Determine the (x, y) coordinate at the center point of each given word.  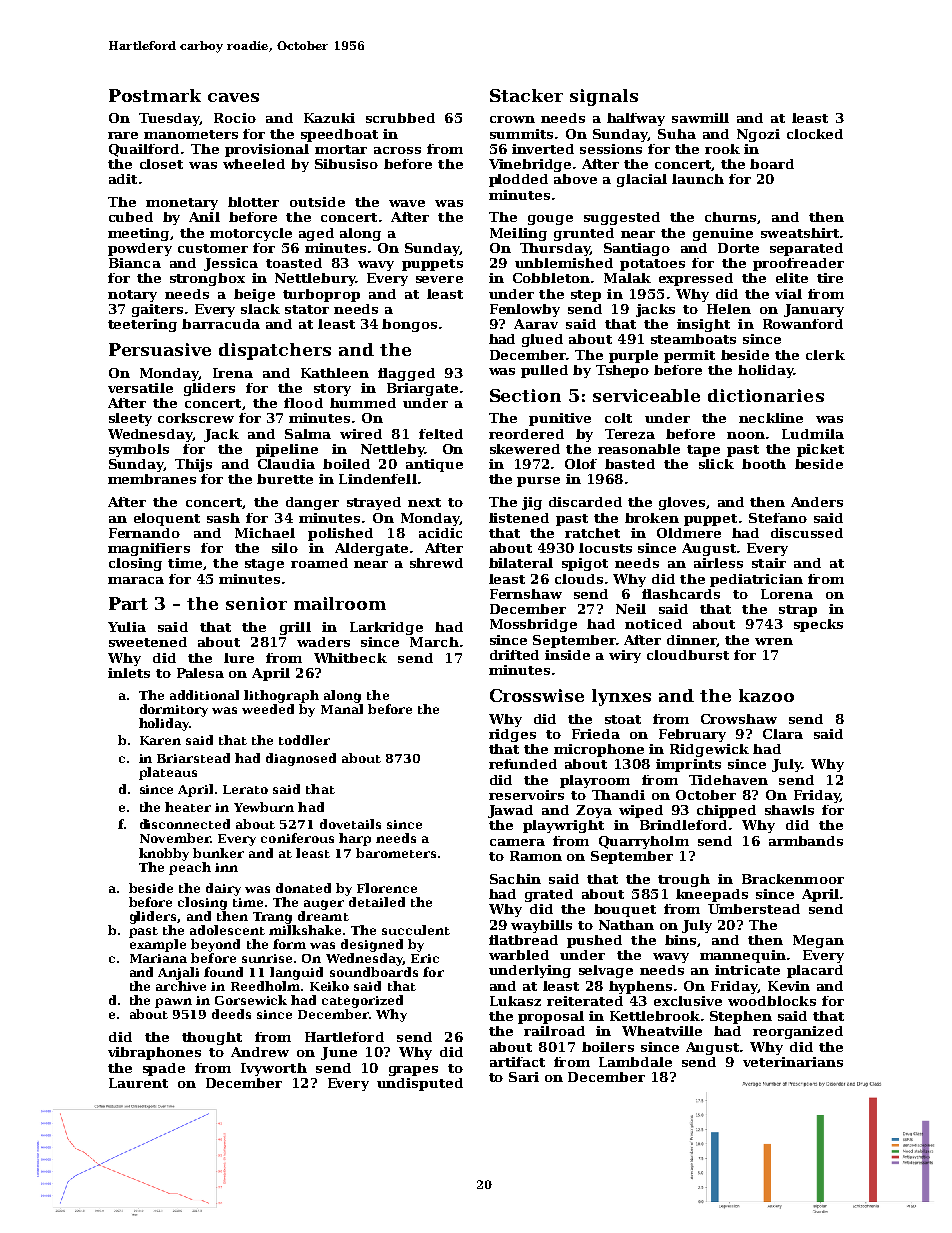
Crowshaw (739, 719)
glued (542, 340)
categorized (362, 1001)
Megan (818, 941)
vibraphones (154, 1053)
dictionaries (766, 395)
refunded (523, 764)
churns (730, 217)
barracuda (221, 324)
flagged (406, 374)
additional (204, 695)
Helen (729, 309)
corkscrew (196, 418)
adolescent (227, 930)
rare (123, 135)
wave (407, 203)
